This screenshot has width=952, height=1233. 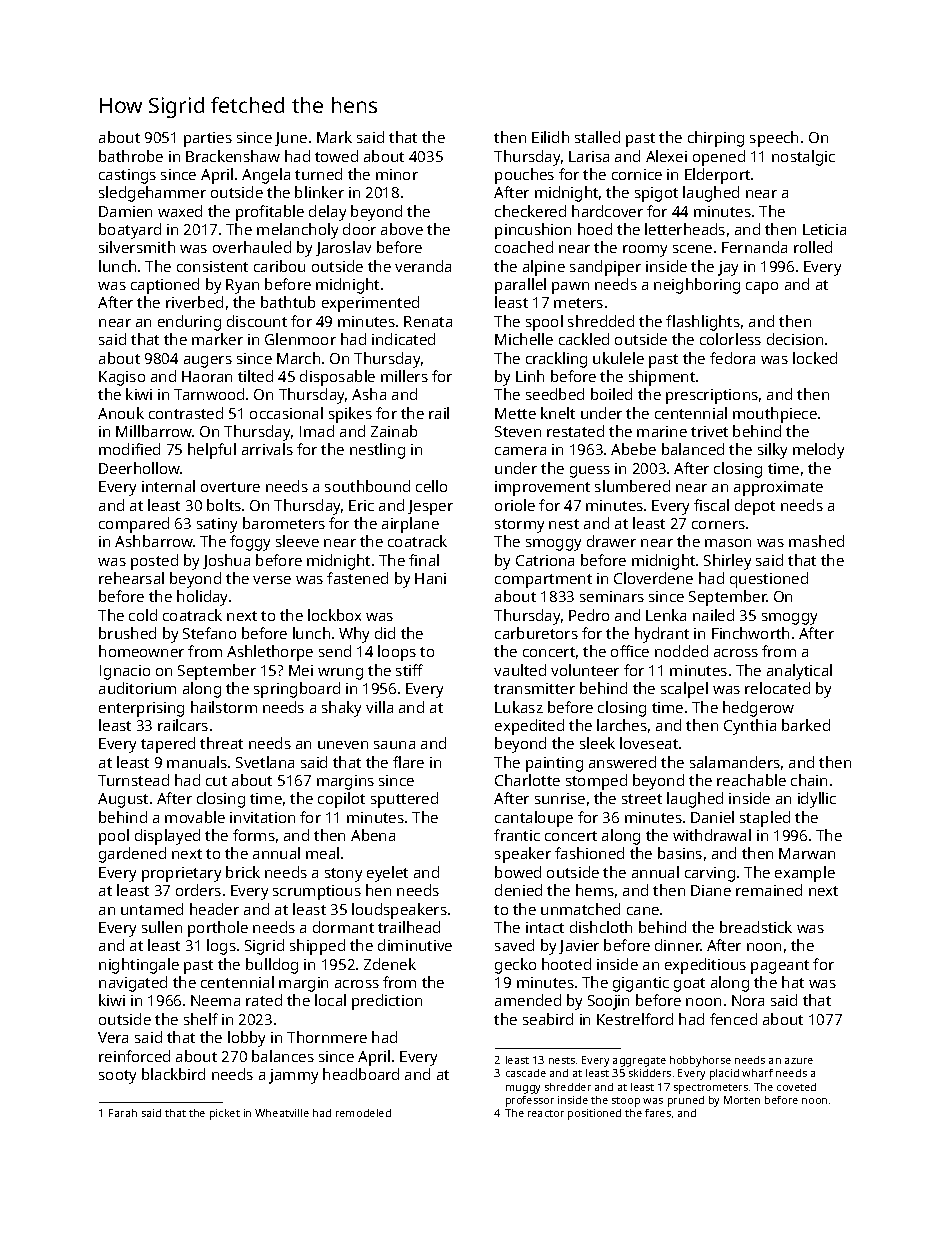 What do you see at coordinates (548, 1019) in the screenshot?
I see `seabird` at bounding box center [548, 1019].
